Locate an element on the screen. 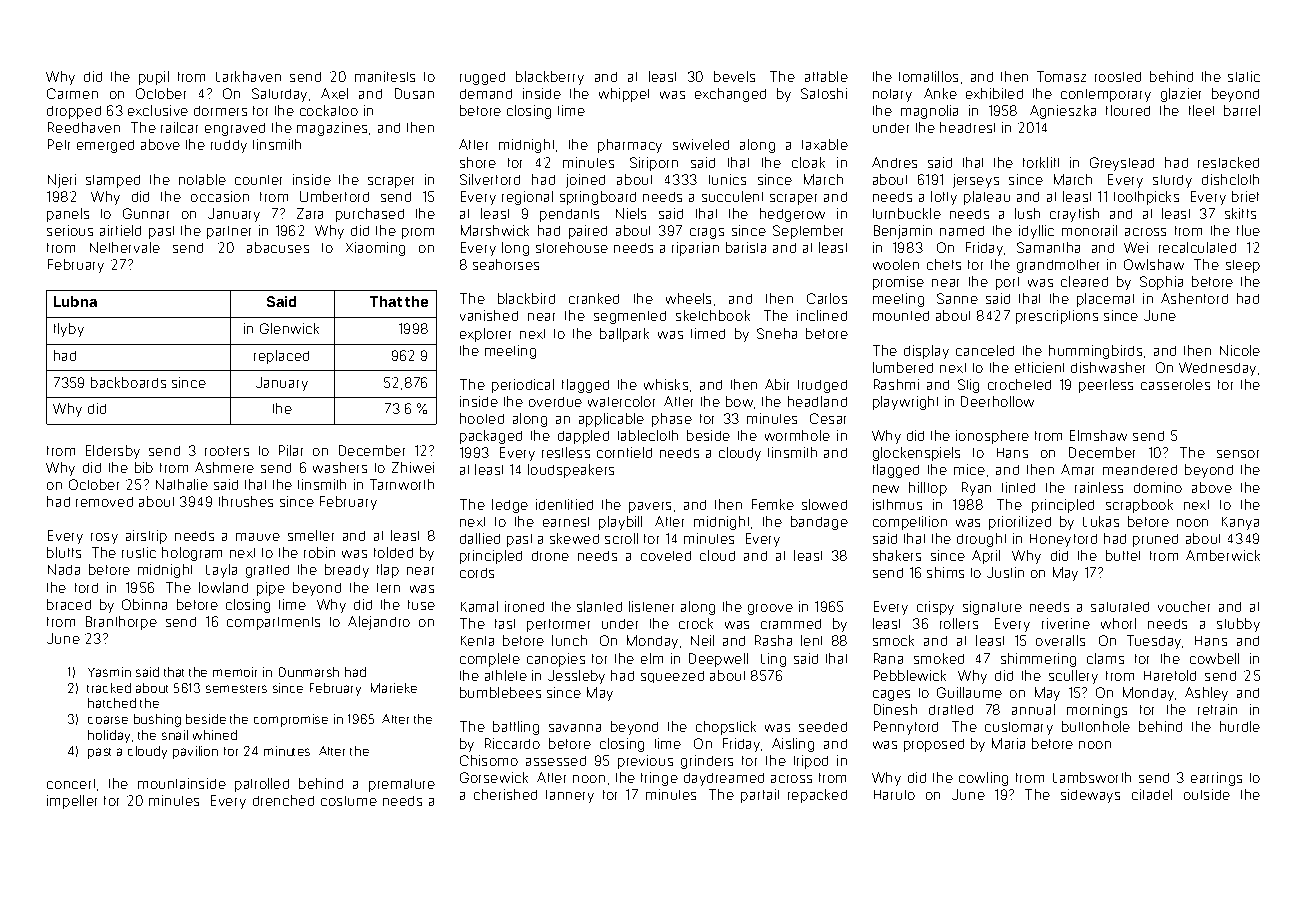 The height and width of the screenshot is (924, 1308). cherished is located at coordinates (505, 794).
